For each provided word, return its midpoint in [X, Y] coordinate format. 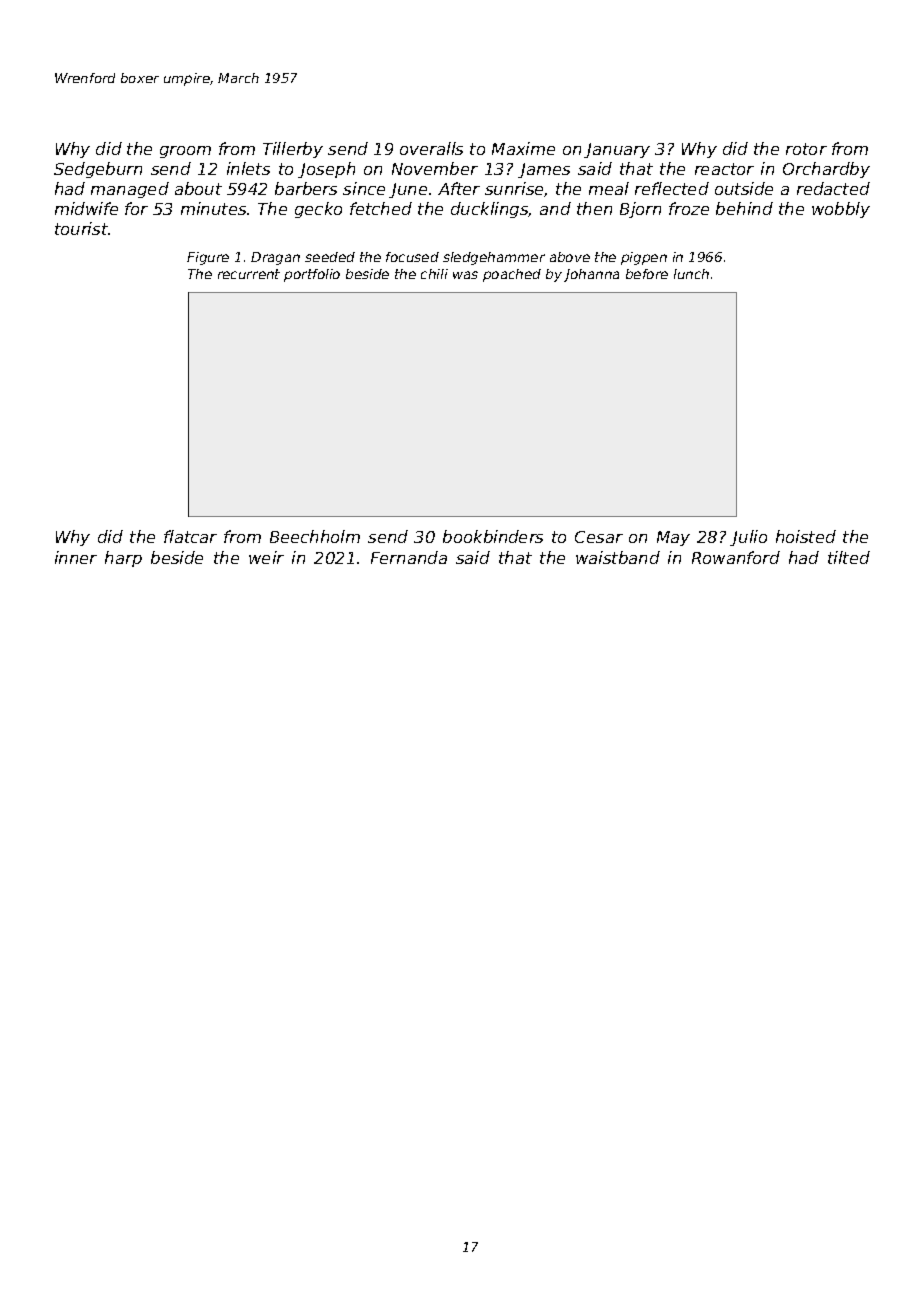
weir [266, 557]
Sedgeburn [98, 170]
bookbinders [493, 536]
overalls [431, 148]
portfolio [312, 275]
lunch [691, 274]
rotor [806, 149]
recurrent [249, 274]
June [408, 190]
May [673, 538]
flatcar [190, 536]
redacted [833, 188]
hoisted [806, 536]
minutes [213, 208]
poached [512, 275]
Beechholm [315, 536]
